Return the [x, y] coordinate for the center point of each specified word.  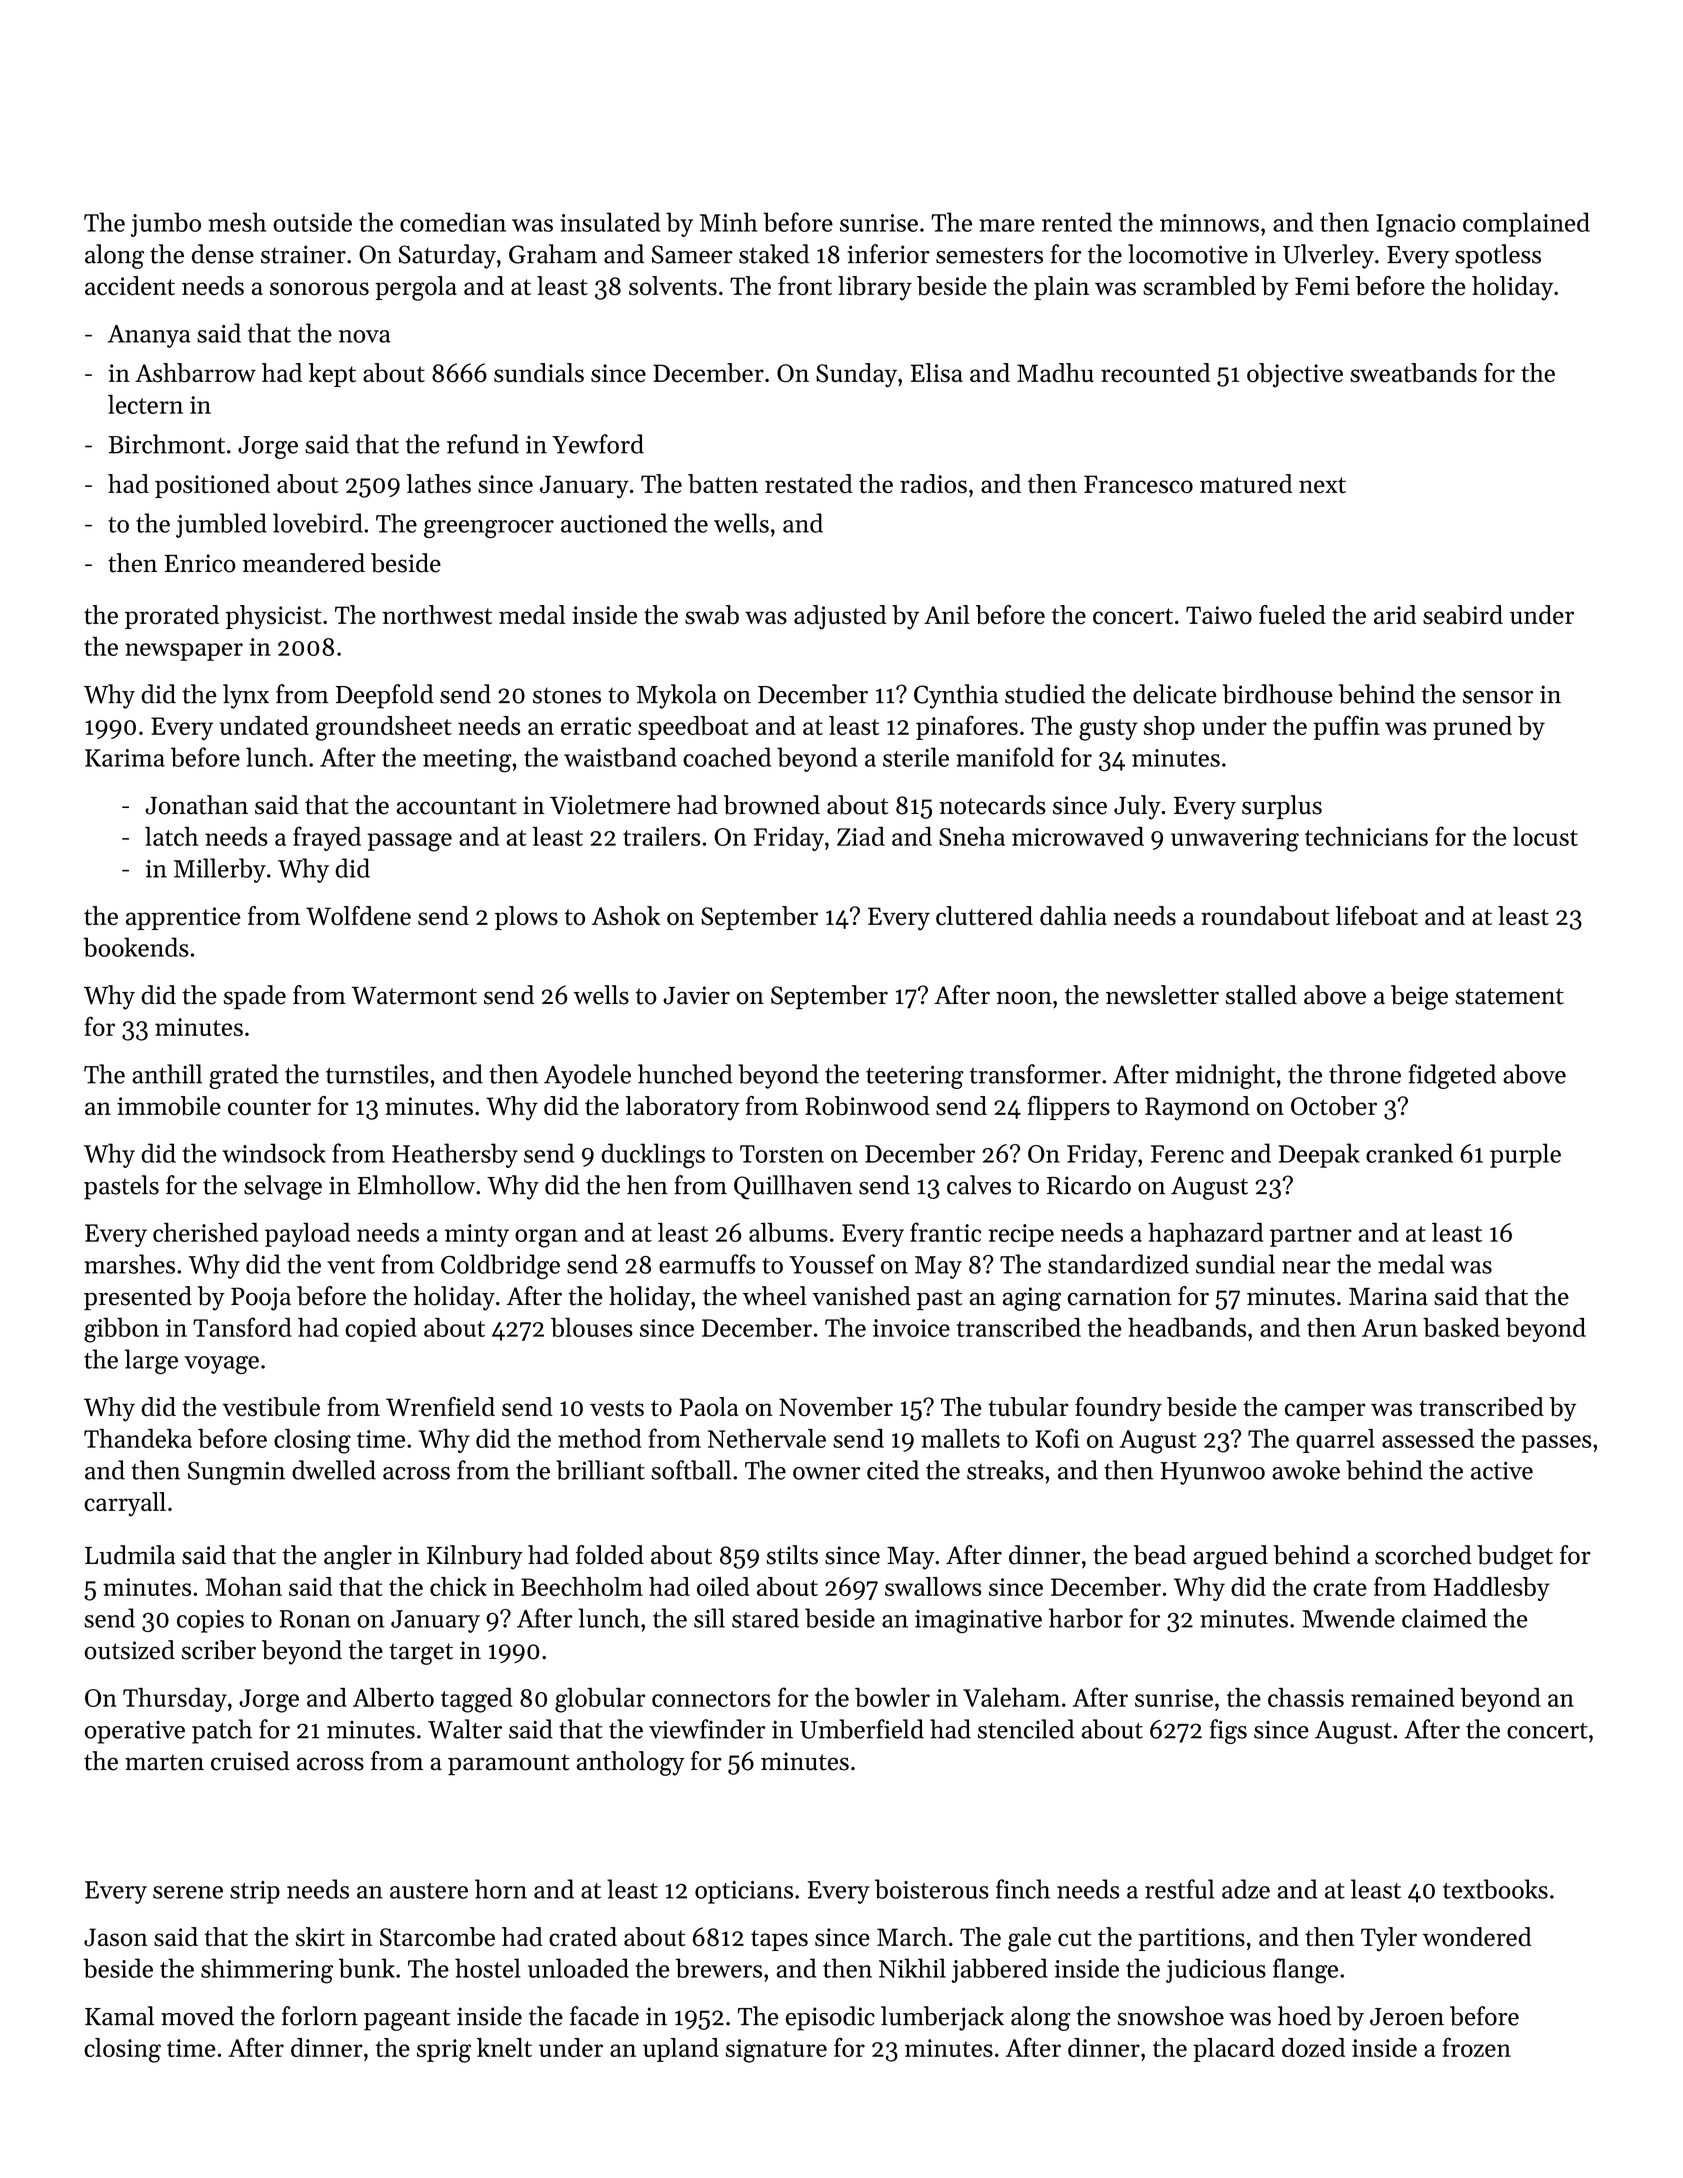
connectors [711, 1699]
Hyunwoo [1213, 1473]
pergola [416, 288]
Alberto [393, 1697]
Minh [728, 222]
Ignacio [1416, 226]
